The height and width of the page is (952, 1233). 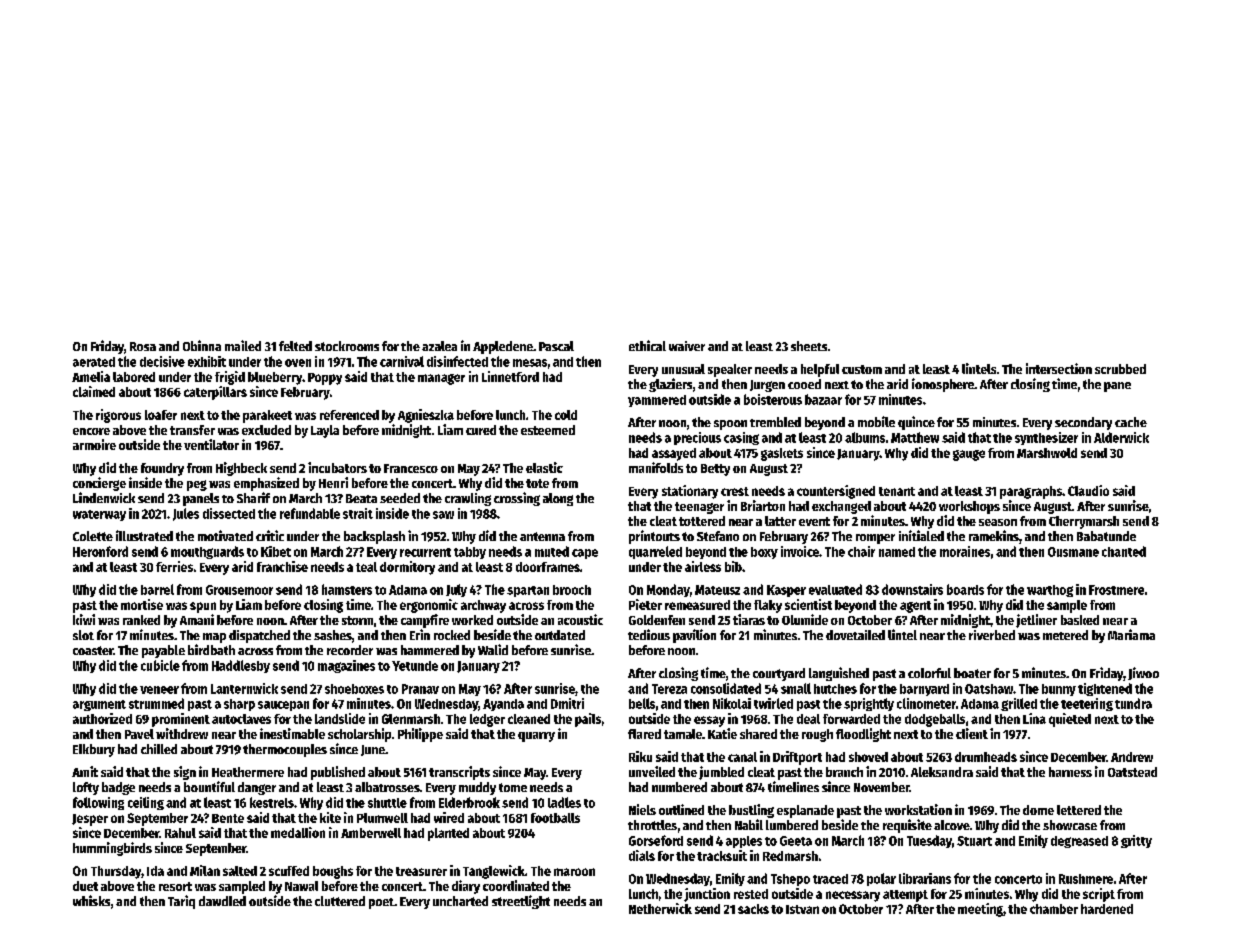 I want to click on numbered, so click(x=679, y=787).
